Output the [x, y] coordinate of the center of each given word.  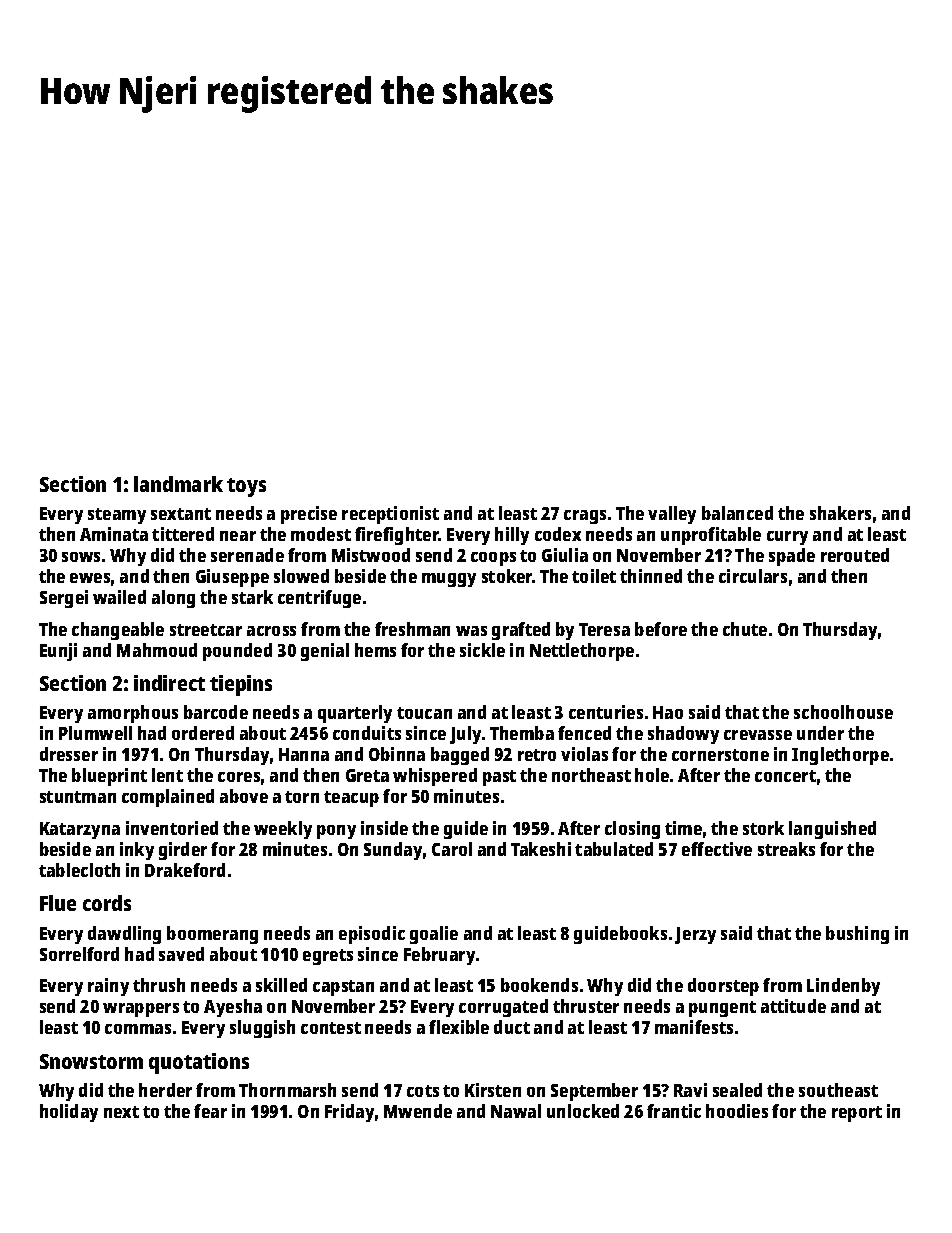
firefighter [397, 536]
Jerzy [695, 935]
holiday [69, 1113]
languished [832, 830]
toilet [594, 576]
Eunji [58, 652]
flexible [459, 1027]
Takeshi [541, 849]
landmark [178, 484]
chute [745, 629]
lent [167, 775]
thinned [651, 576]
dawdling [124, 935]
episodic [372, 935]
